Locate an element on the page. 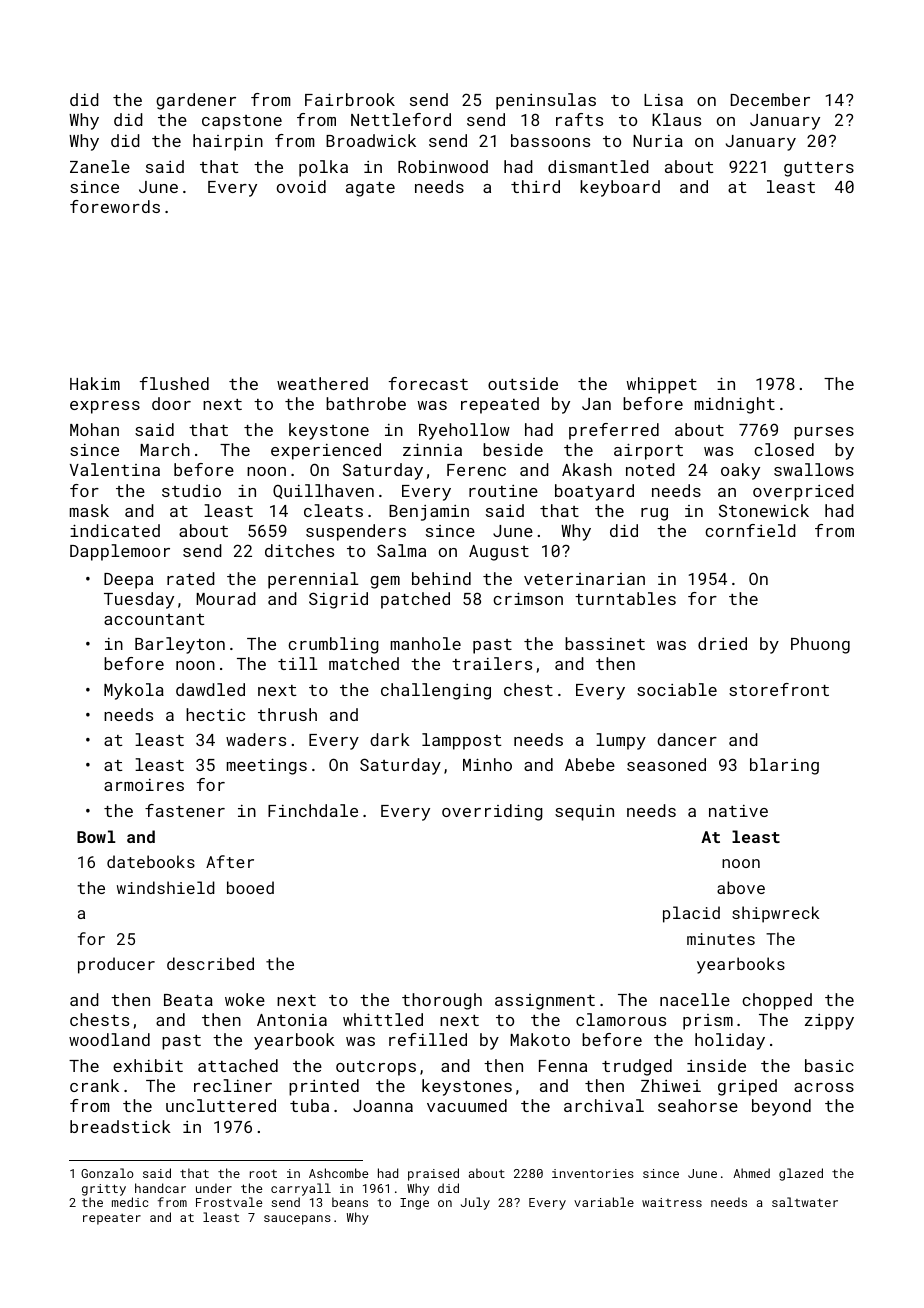 The height and width of the page is (1308, 924). saltwater is located at coordinates (805, 1202).
